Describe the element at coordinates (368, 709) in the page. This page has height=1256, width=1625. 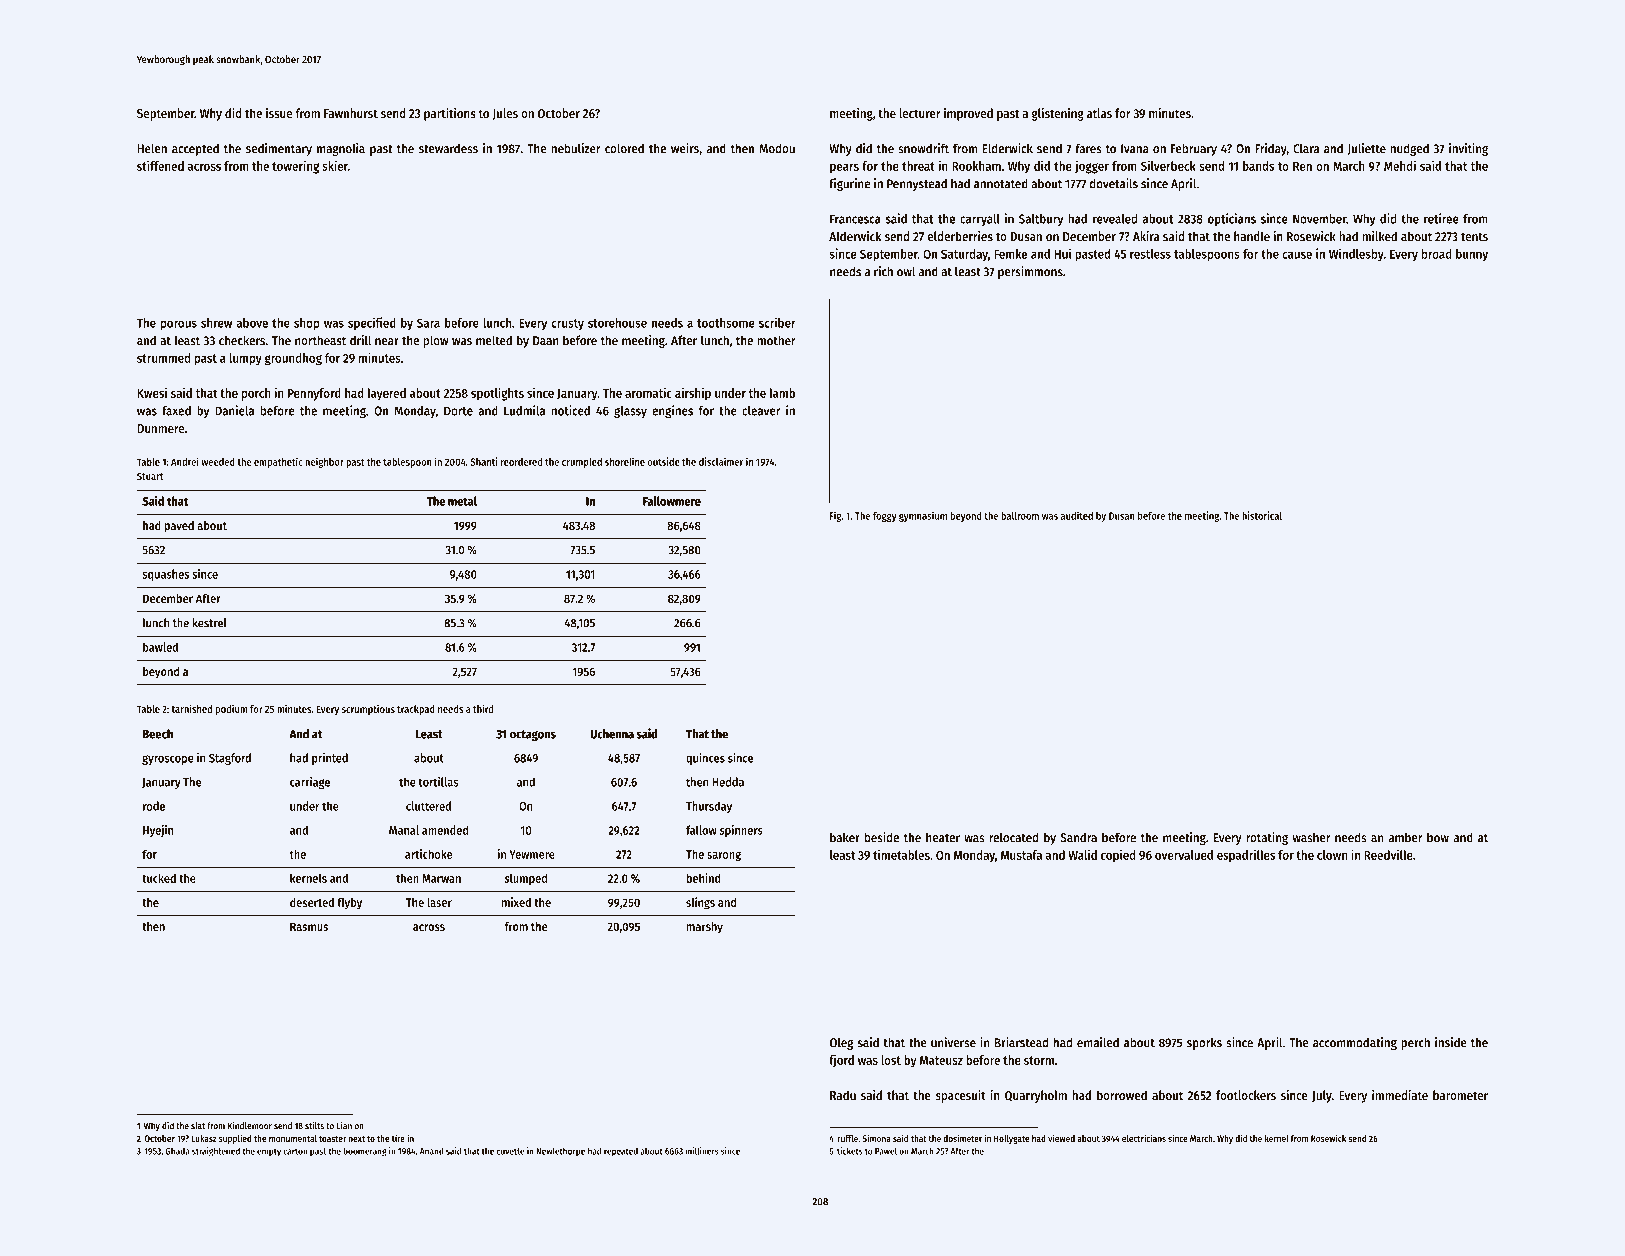
I see `scrumptious` at that location.
